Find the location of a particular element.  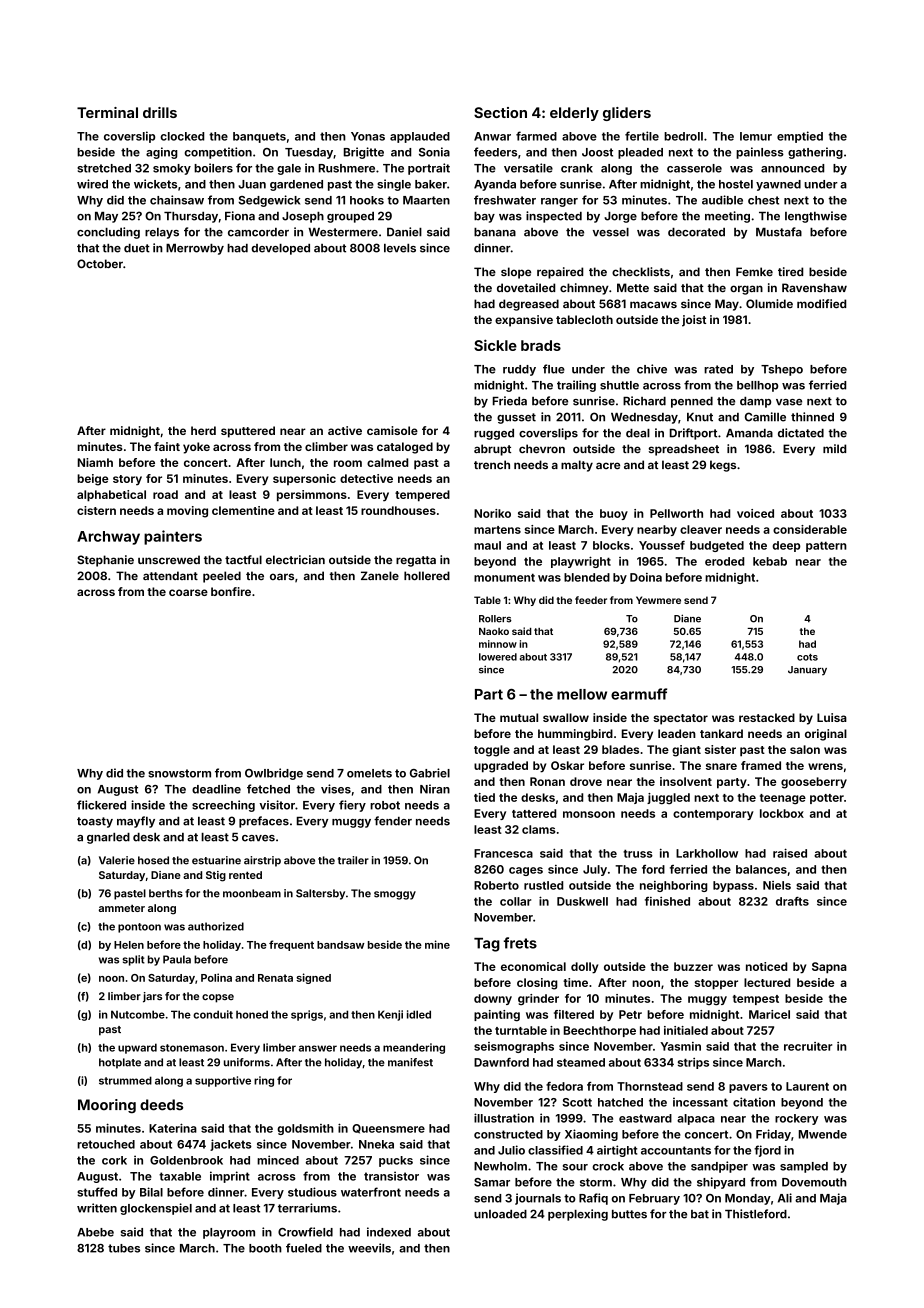

flickered is located at coordinates (101, 805).
